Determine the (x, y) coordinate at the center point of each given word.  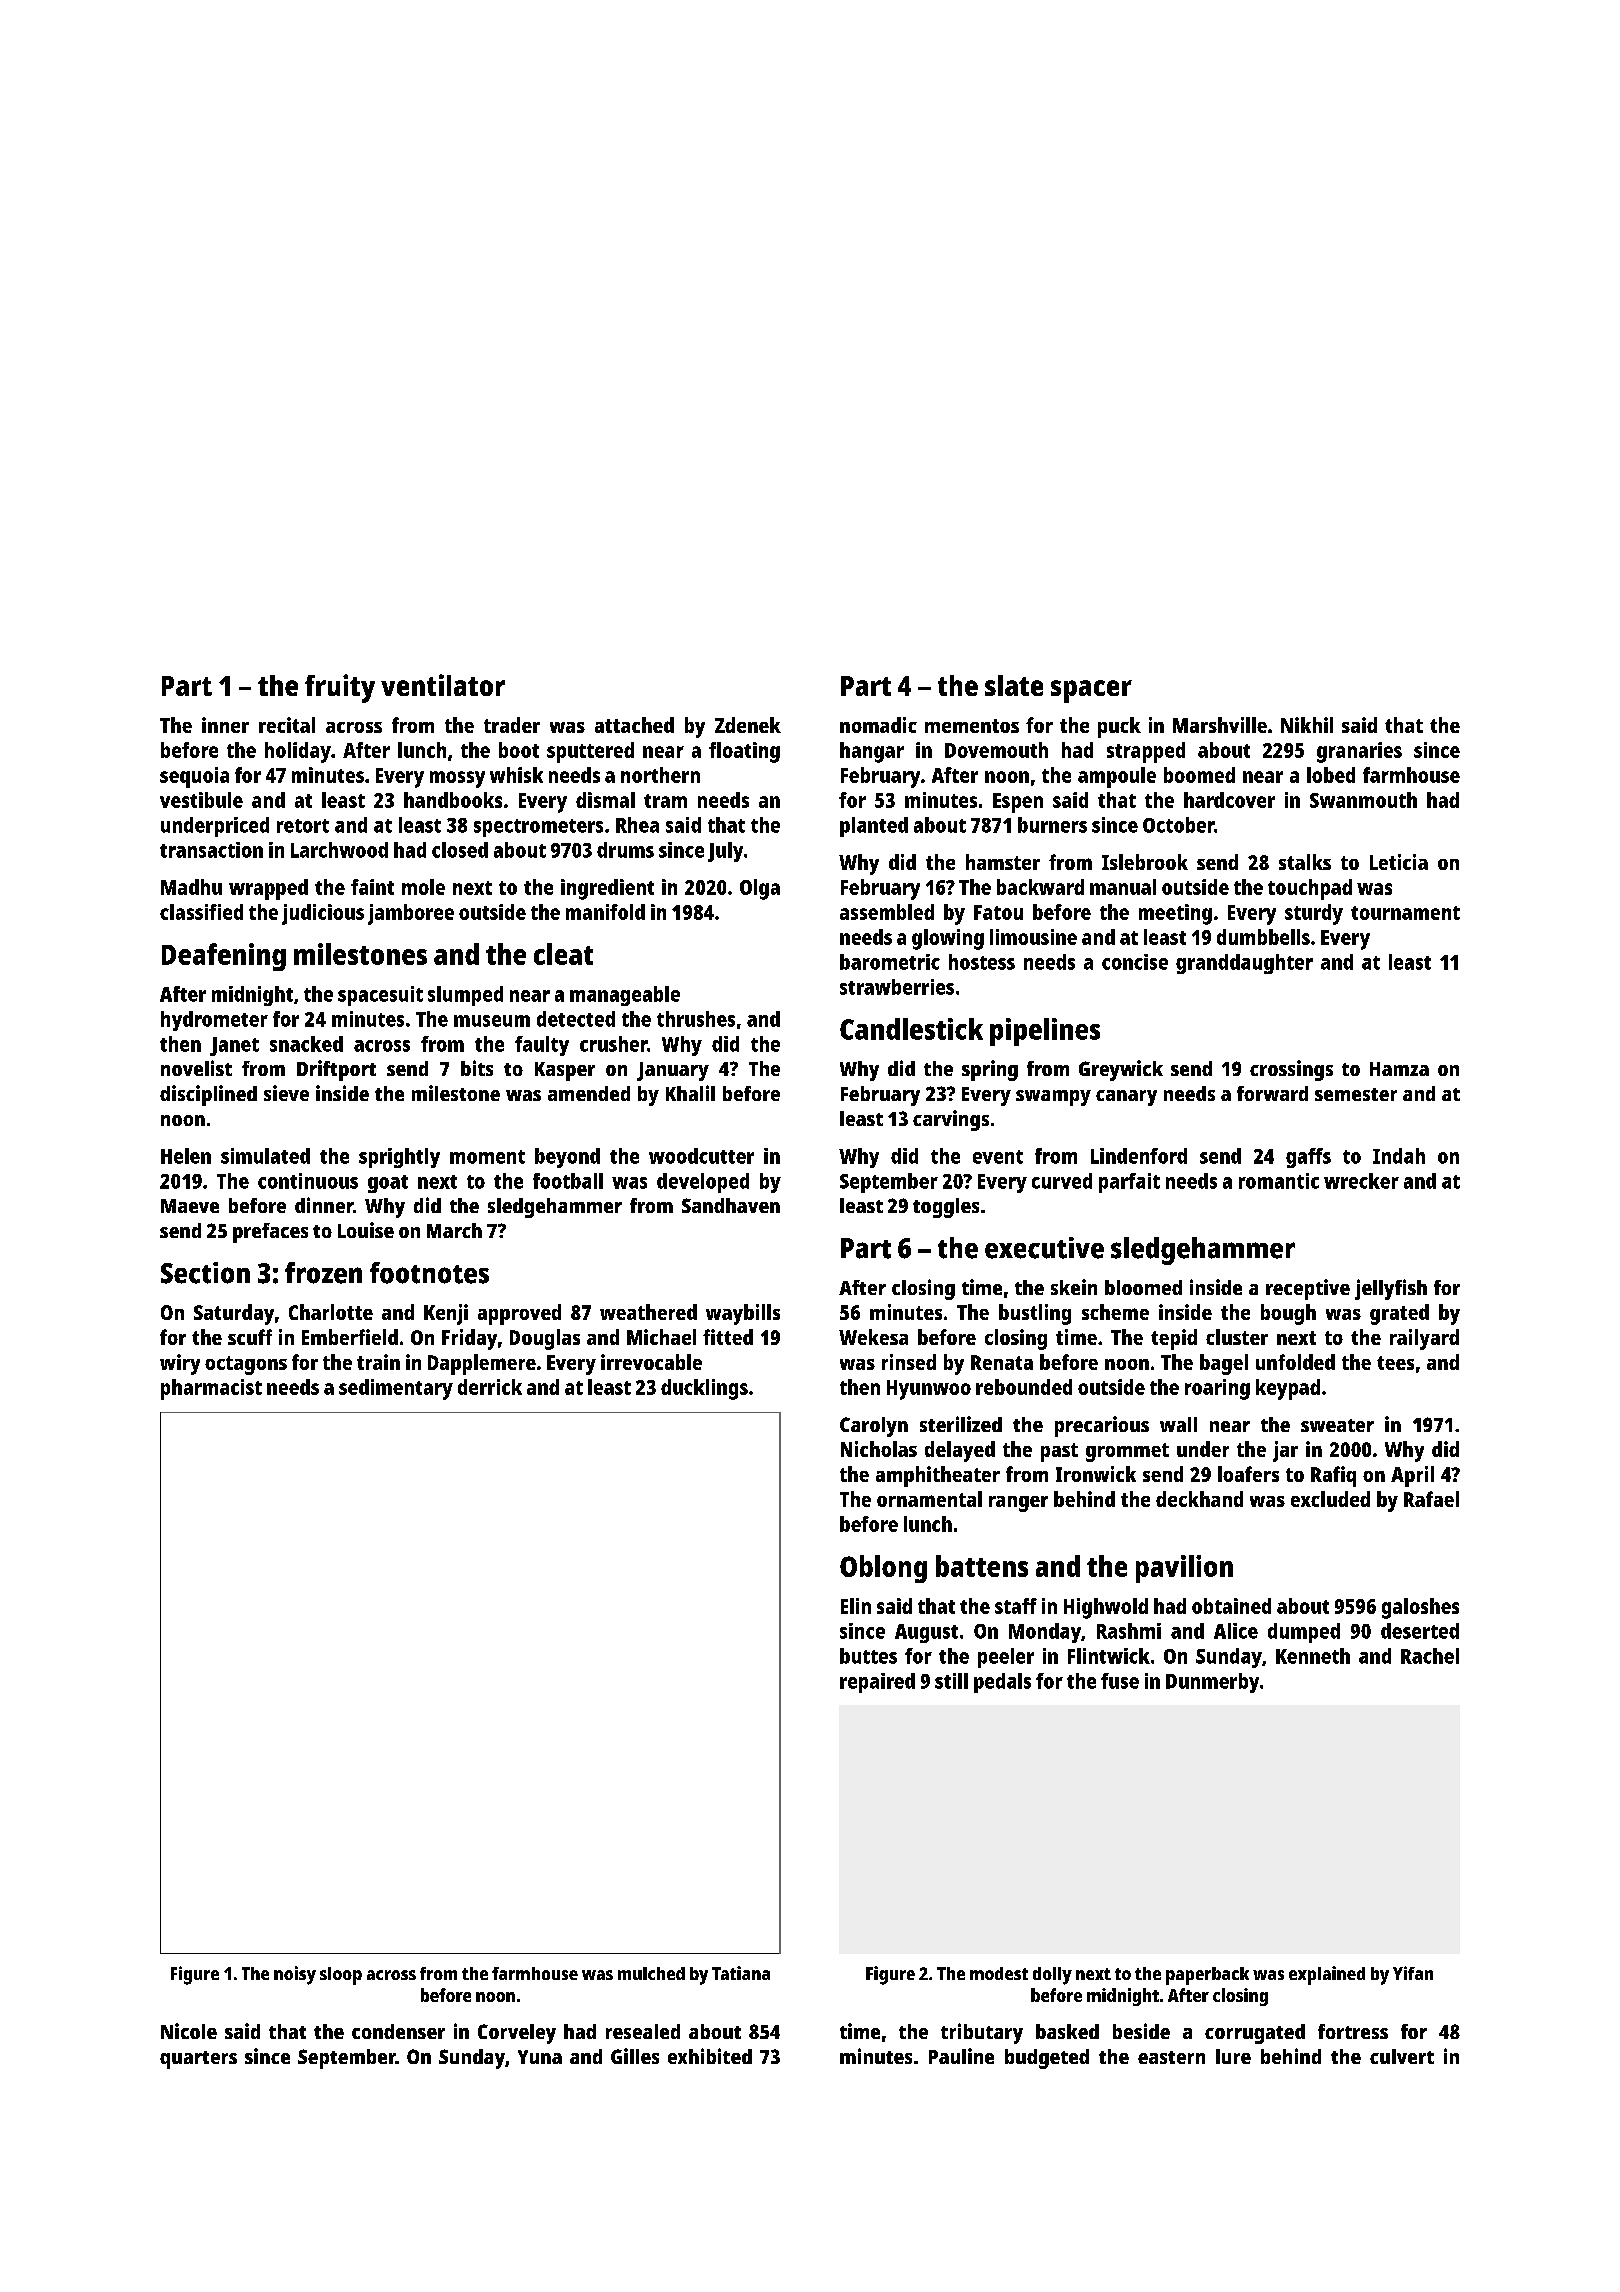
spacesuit (380, 996)
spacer (1091, 691)
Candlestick (911, 1029)
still (951, 1681)
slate (1014, 685)
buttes (868, 1656)
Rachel (1430, 1656)
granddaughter (1244, 964)
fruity (340, 688)
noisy (295, 1975)
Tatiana (741, 1973)
